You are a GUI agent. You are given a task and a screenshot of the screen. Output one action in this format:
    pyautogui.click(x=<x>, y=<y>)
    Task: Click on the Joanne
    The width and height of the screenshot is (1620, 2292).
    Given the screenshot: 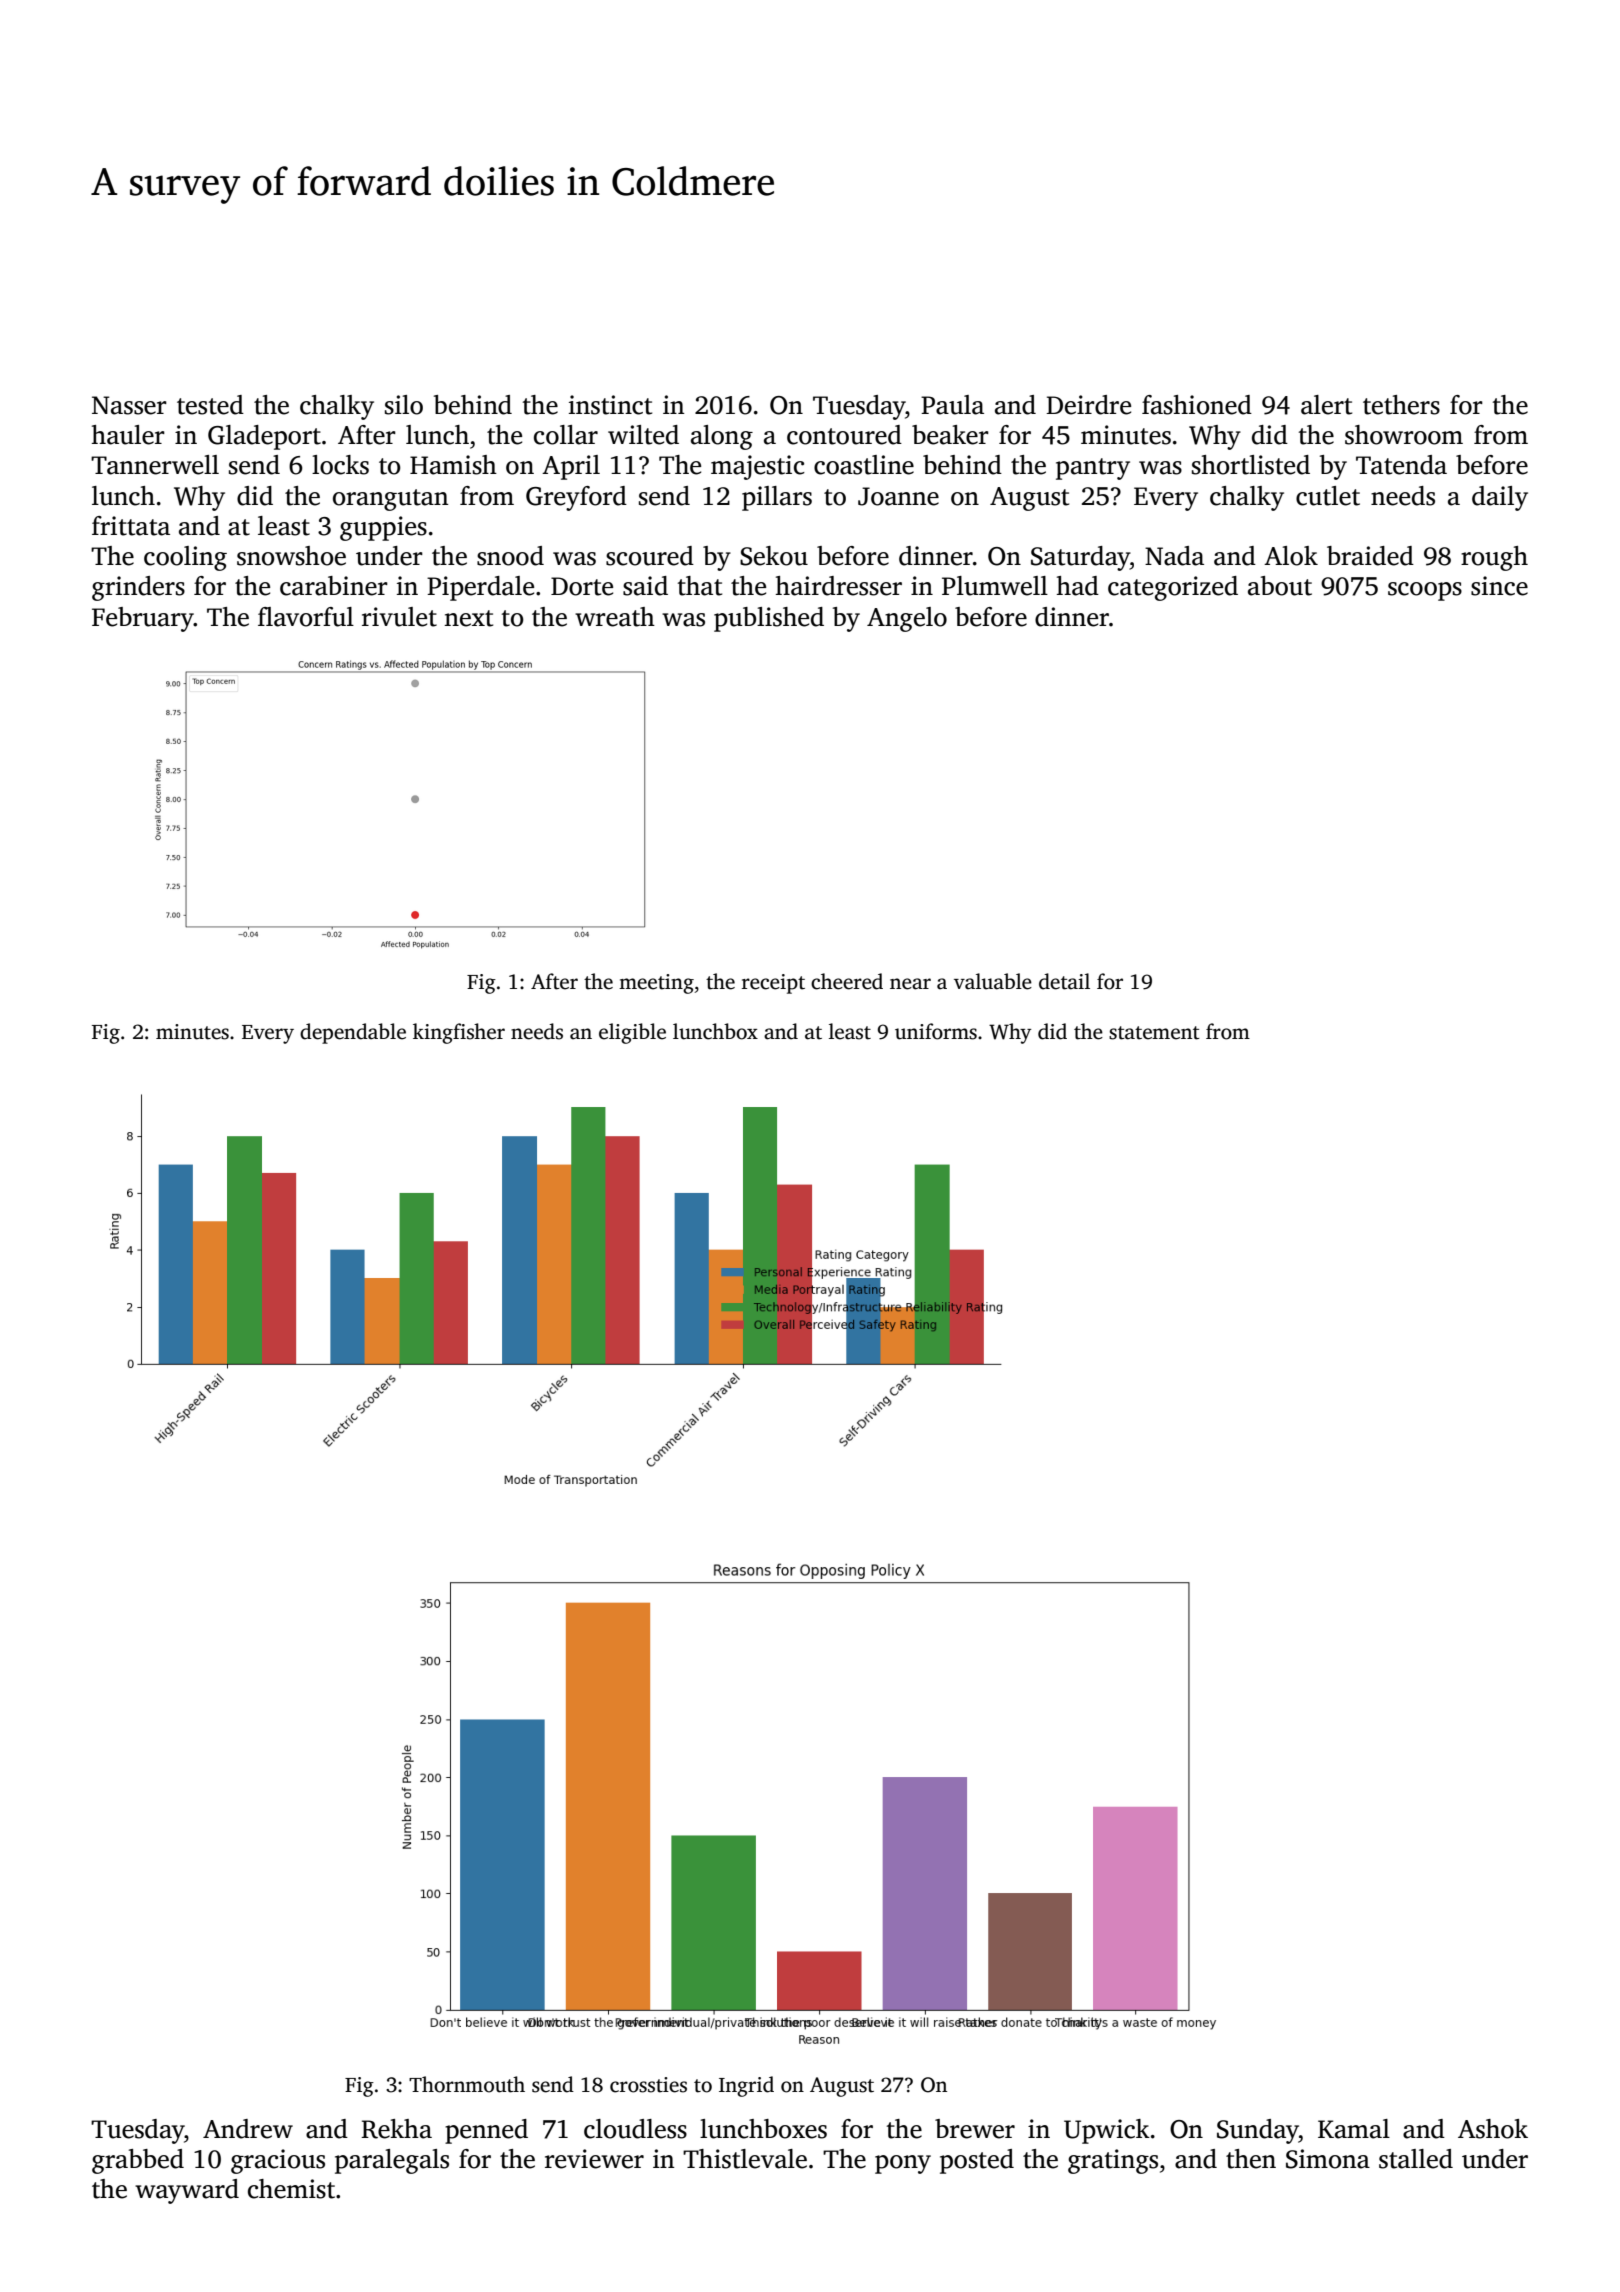 What is the action you would take?
    pyautogui.click(x=898, y=496)
